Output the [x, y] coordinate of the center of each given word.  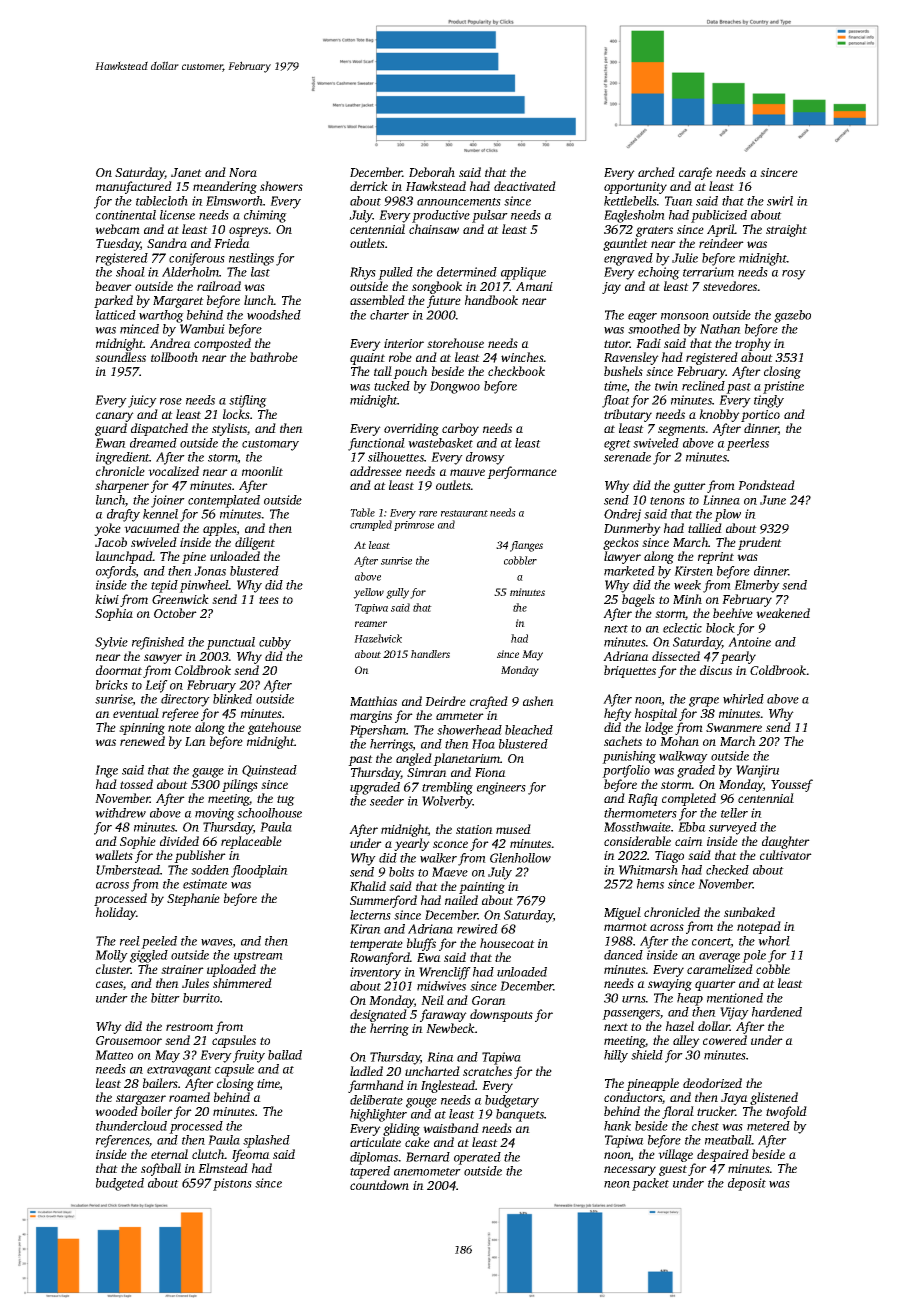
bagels [638, 600]
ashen [538, 701]
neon [617, 1184]
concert [711, 943]
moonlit [262, 471]
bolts [401, 872]
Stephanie [193, 899]
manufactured [134, 187]
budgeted [120, 1184]
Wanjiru [757, 771]
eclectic [682, 628]
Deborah [432, 172]
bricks [112, 685]
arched [656, 172]
